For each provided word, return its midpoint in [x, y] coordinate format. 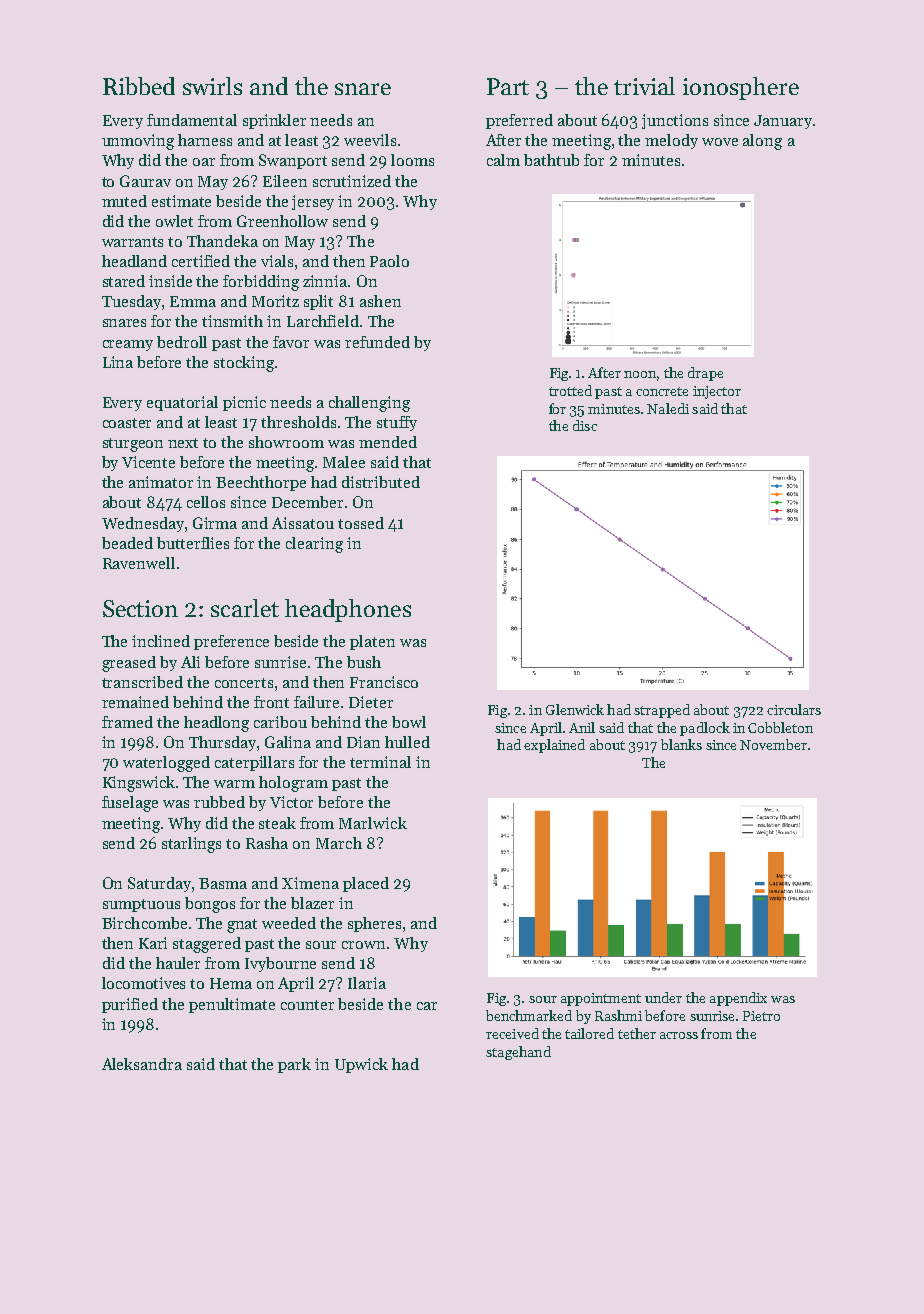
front [271, 702]
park [294, 1065]
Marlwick [373, 823]
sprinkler [274, 121]
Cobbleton [780, 727]
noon [640, 374]
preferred [519, 121]
